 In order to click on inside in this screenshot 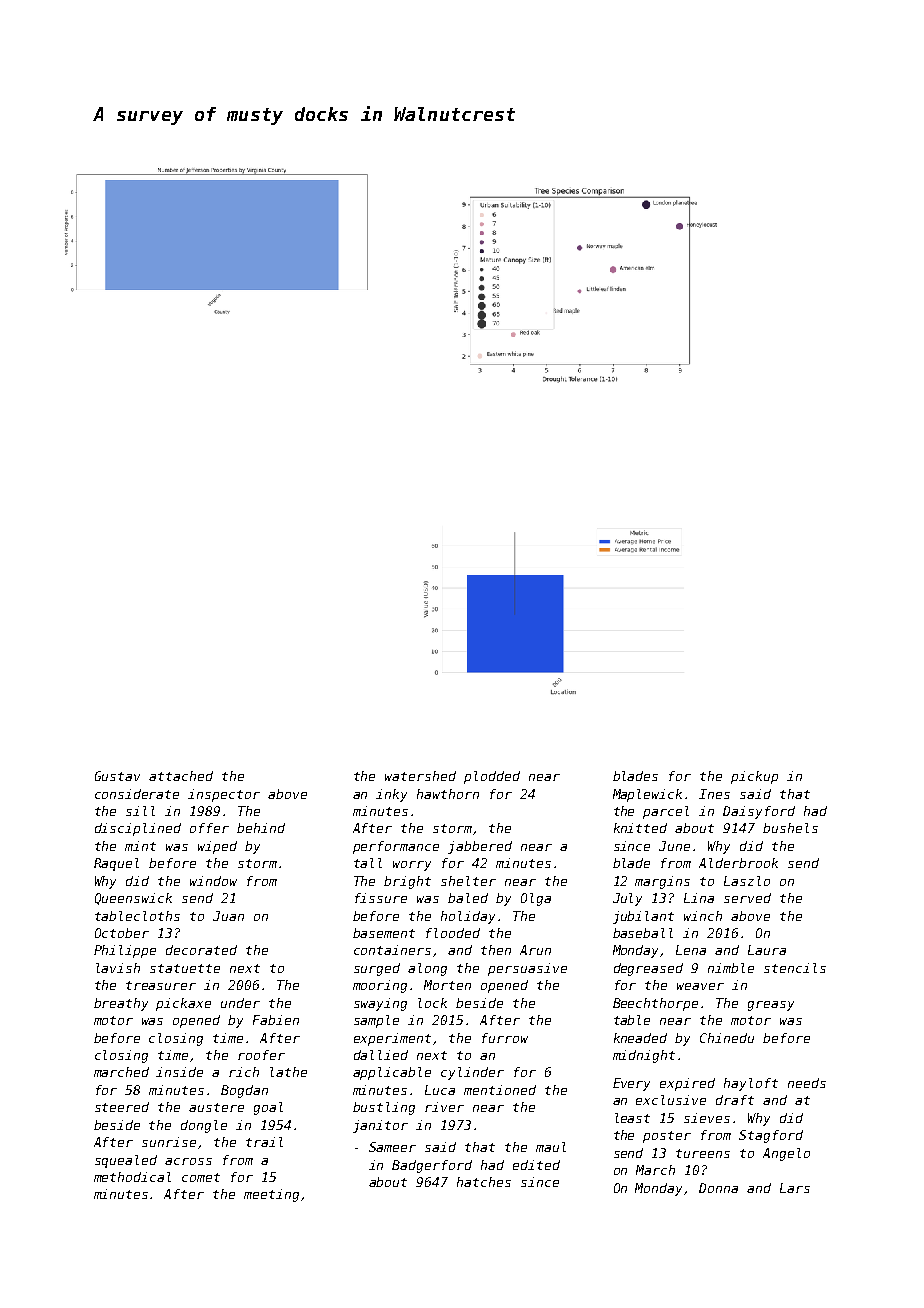, I will do `click(179, 1072)`.
